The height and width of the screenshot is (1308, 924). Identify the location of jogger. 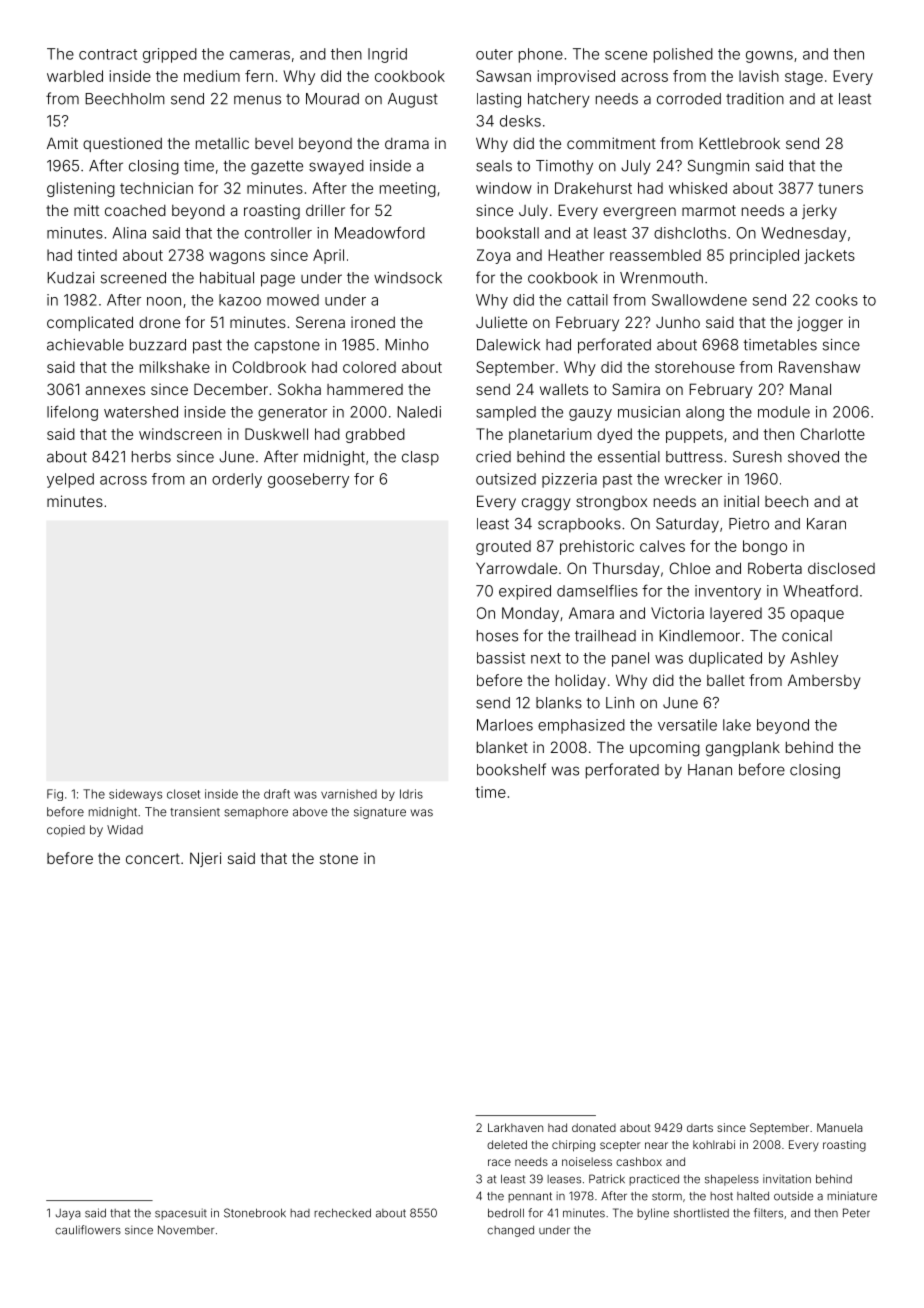
(820, 324).
